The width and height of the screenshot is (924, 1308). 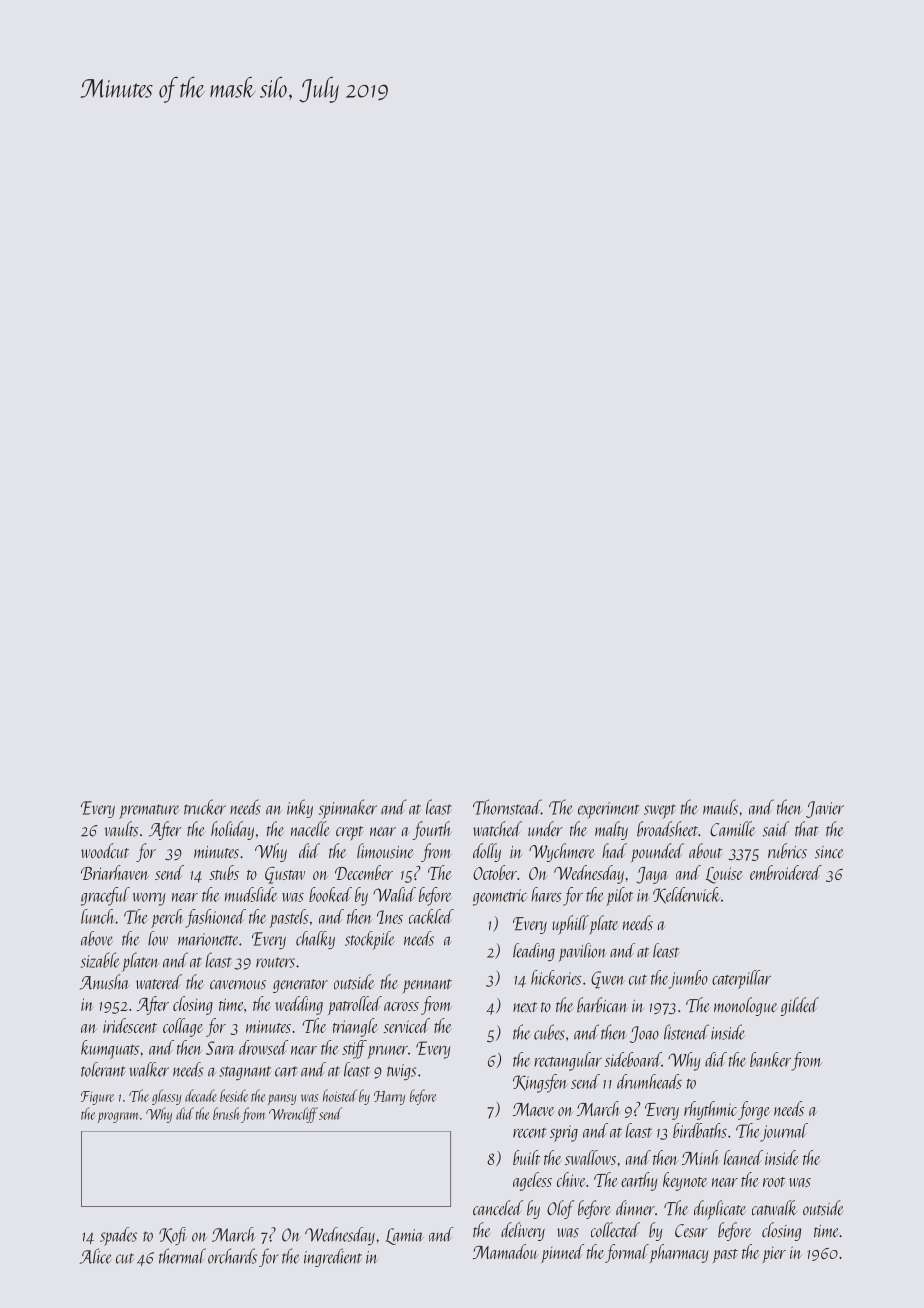 I want to click on stubs, so click(x=224, y=872).
